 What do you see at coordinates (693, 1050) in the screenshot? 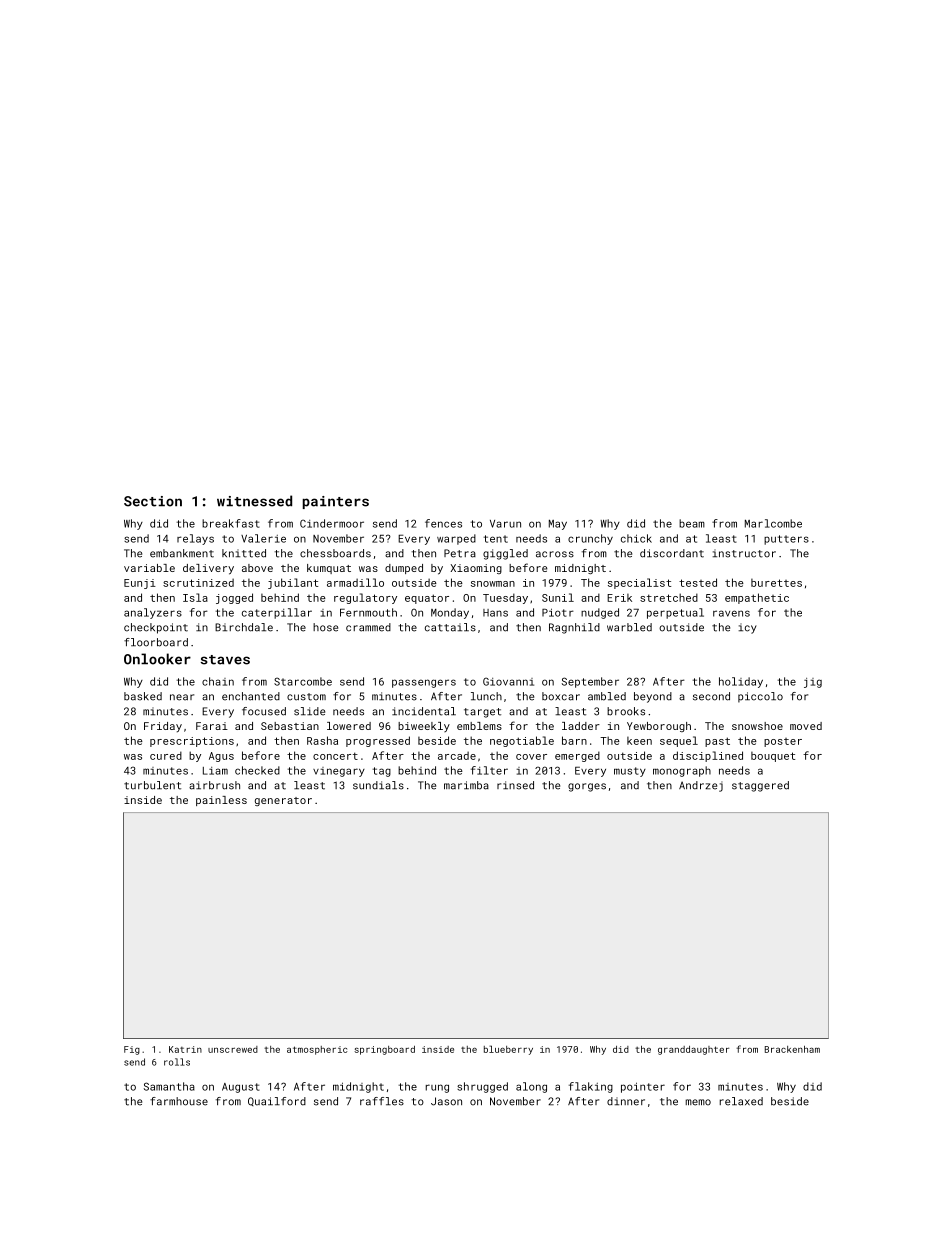
I see `granddaughter` at bounding box center [693, 1050].
